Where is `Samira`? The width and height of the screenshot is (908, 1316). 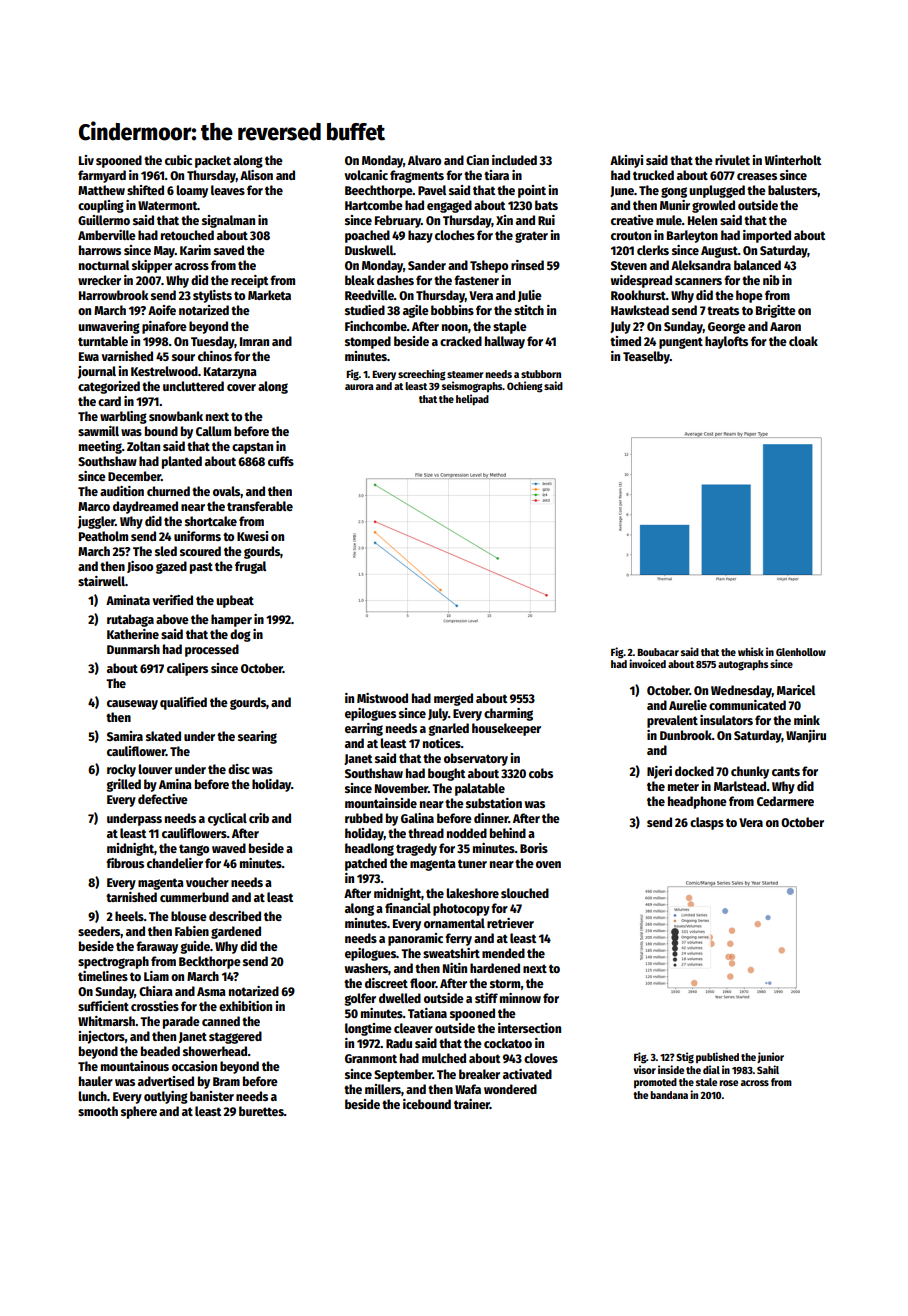
Samira is located at coordinates (125, 736).
